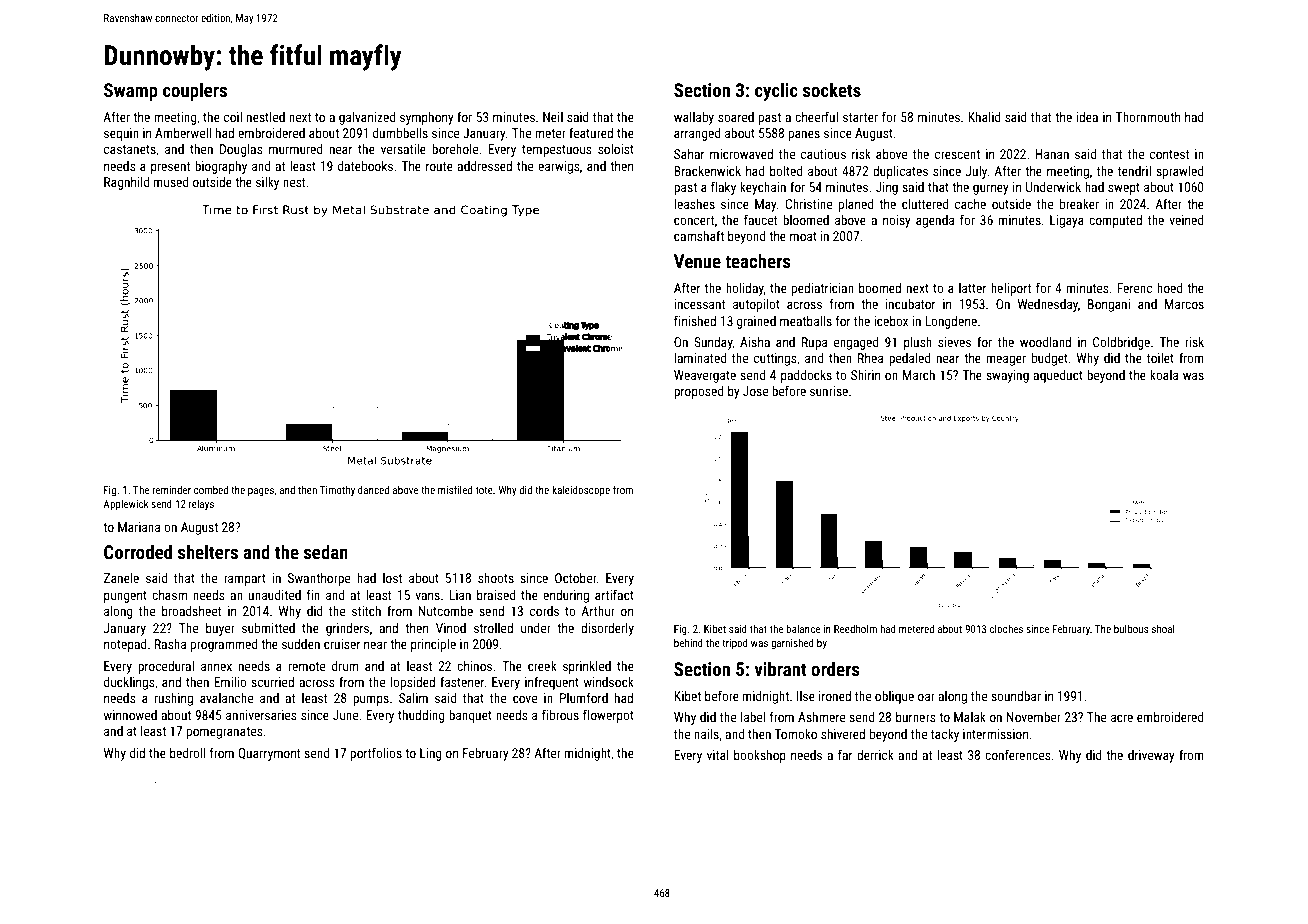 This image has width=1308, height=924. I want to click on idea, so click(1087, 117).
